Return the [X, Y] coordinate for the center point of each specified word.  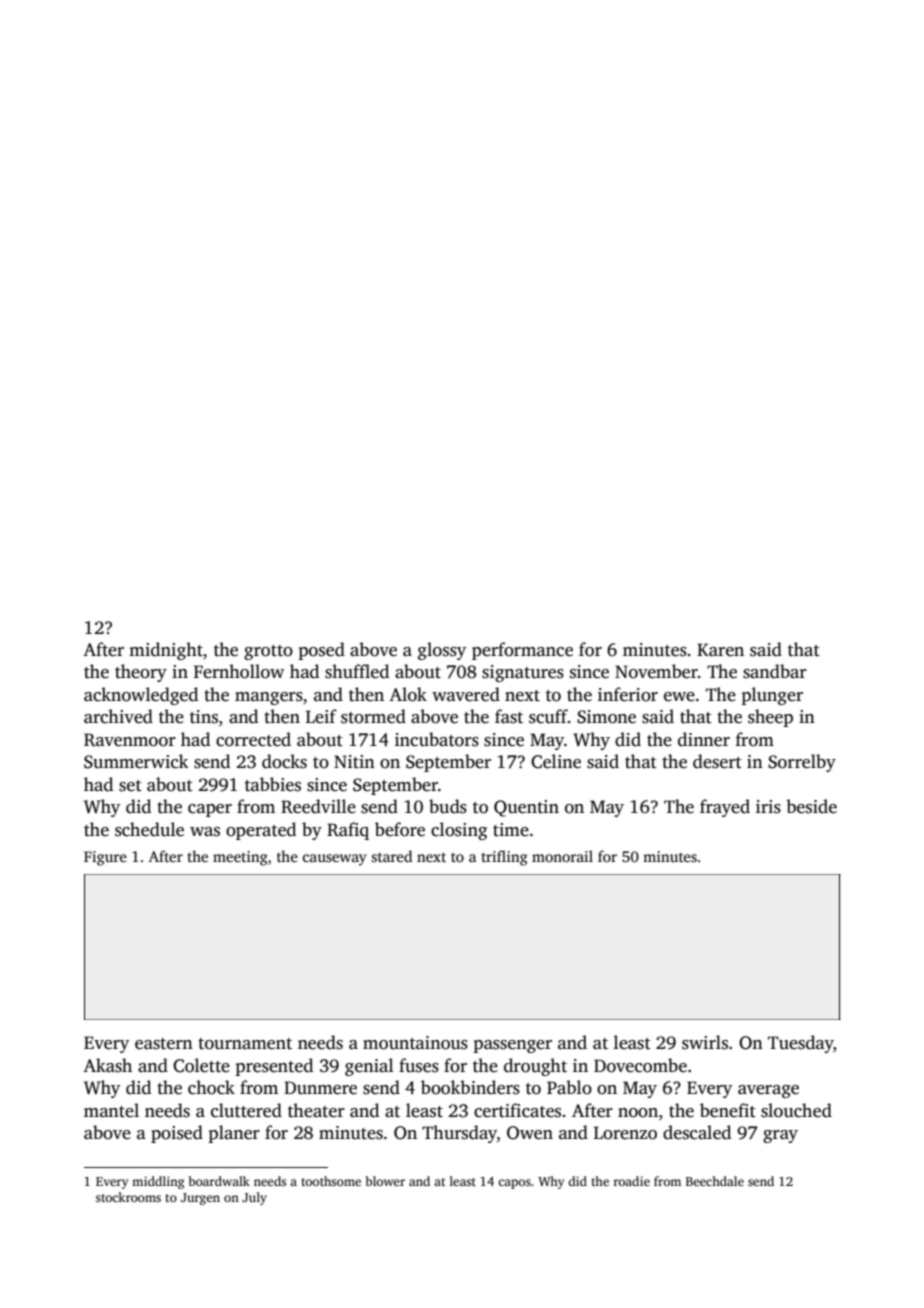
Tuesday [801, 1044]
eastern [164, 1044]
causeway [335, 860]
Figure [105, 858]
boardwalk [219, 1181]
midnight [166, 651]
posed [321, 651]
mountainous [415, 1043]
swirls [705, 1042]
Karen [720, 650]
